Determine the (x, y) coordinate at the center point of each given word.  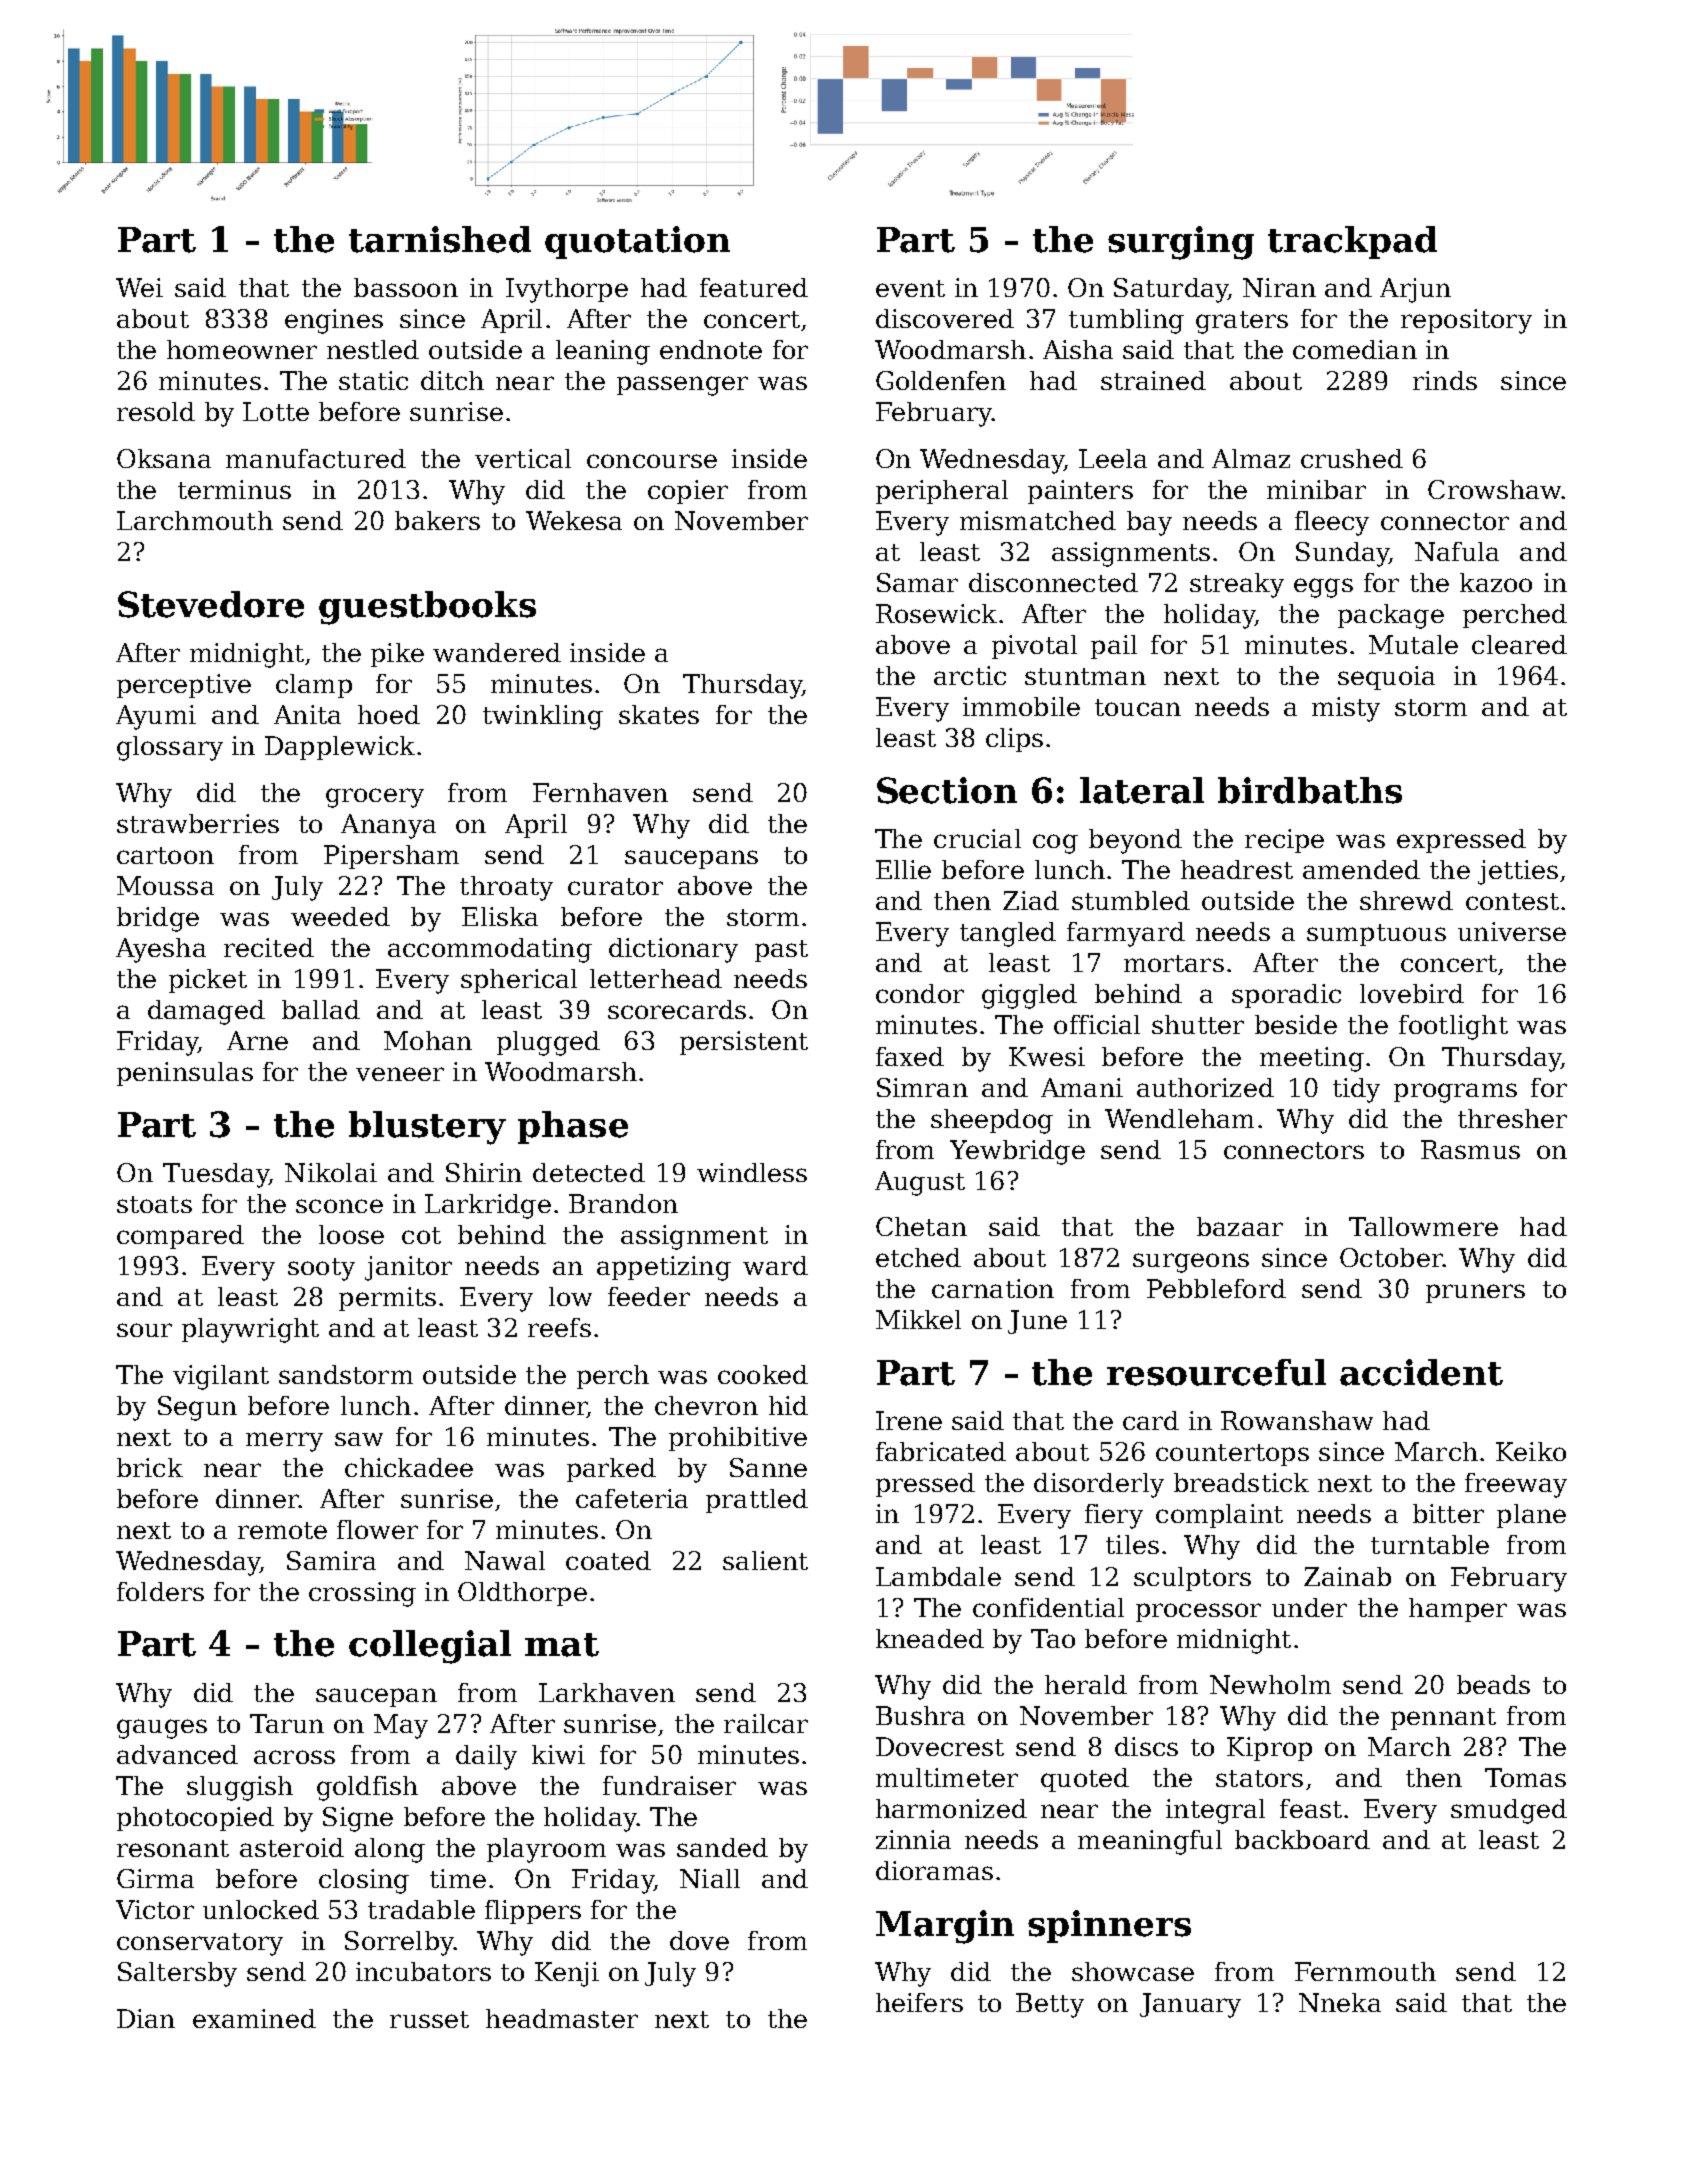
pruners (1475, 1293)
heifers (919, 2002)
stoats (154, 1204)
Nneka (1340, 2002)
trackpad (1352, 242)
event (910, 288)
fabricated (941, 1451)
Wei (139, 287)
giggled (1029, 996)
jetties (1518, 872)
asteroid (292, 1847)
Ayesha (161, 950)
